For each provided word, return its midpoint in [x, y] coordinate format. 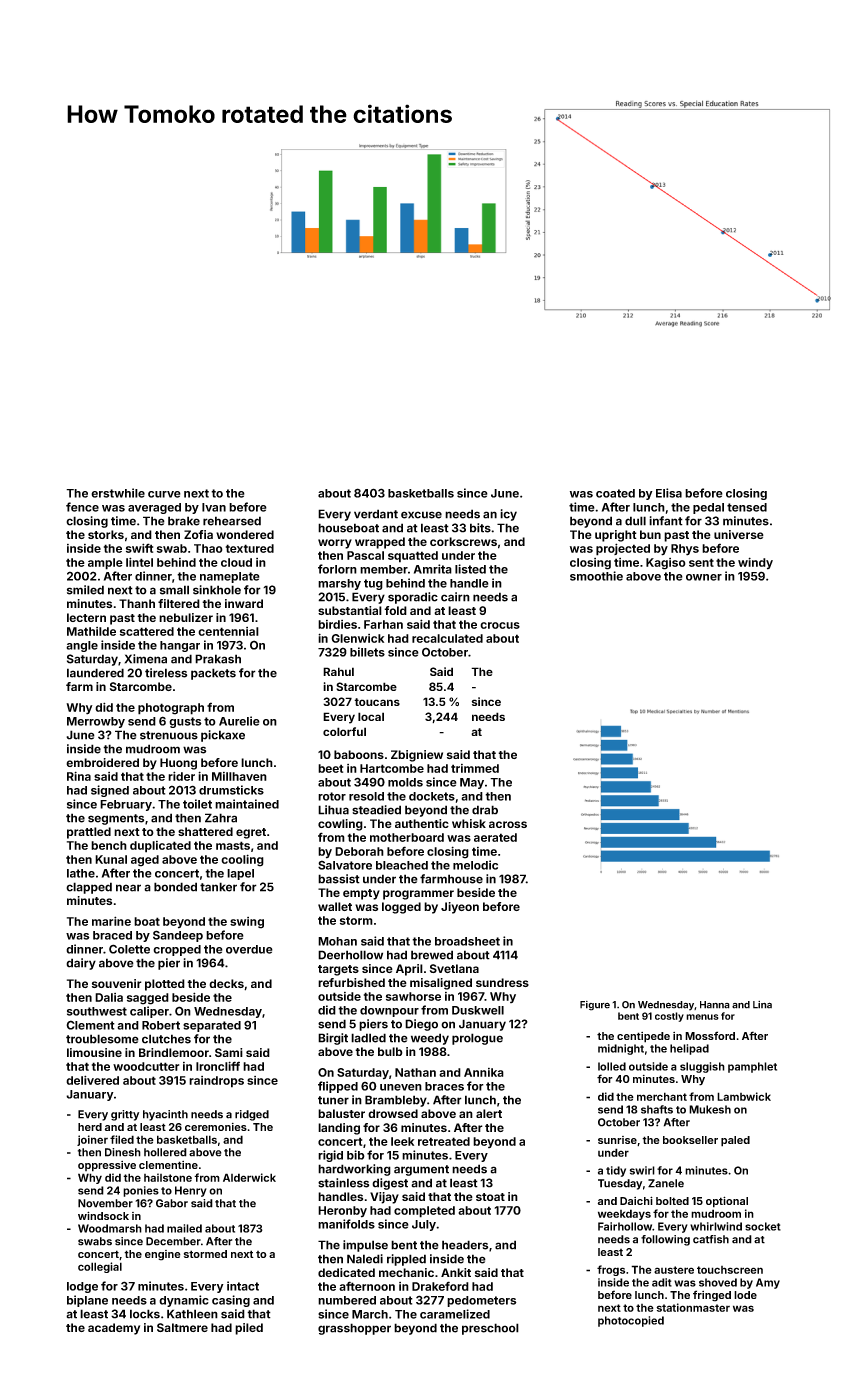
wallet [335, 906]
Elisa [669, 493]
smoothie [596, 576]
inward [244, 603]
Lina [762, 1005]
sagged [148, 999]
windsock [103, 1215]
